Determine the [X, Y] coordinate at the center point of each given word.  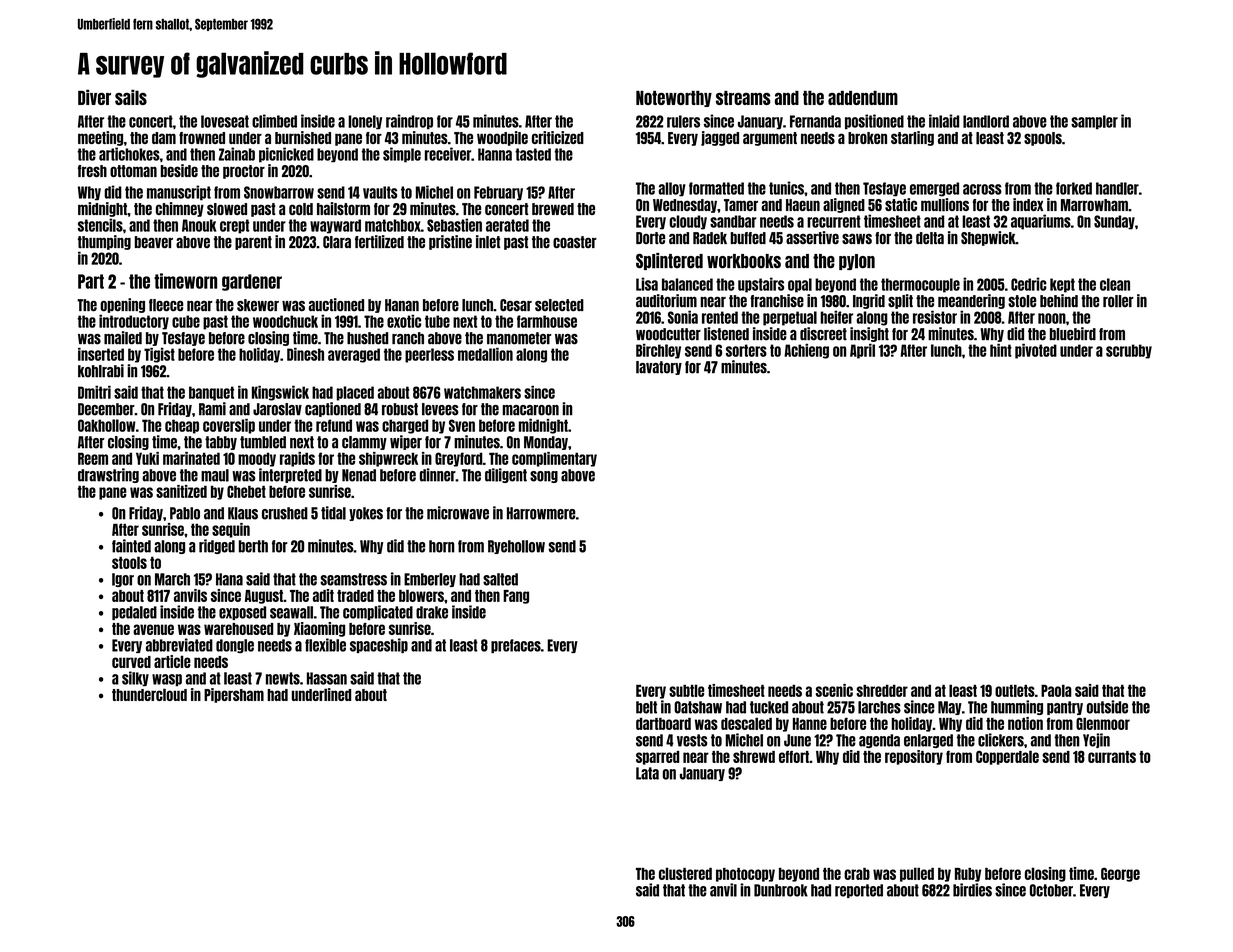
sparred [657, 758]
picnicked [286, 155]
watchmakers [482, 392]
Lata [647, 773]
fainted [131, 546]
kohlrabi [101, 371]
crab [857, 874]
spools [1043, 139]
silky [135, 678]
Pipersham [234, 695]
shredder [882, 691]
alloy [672, 189]
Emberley [430, 580]
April [862, 351]
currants [1112, 757]
